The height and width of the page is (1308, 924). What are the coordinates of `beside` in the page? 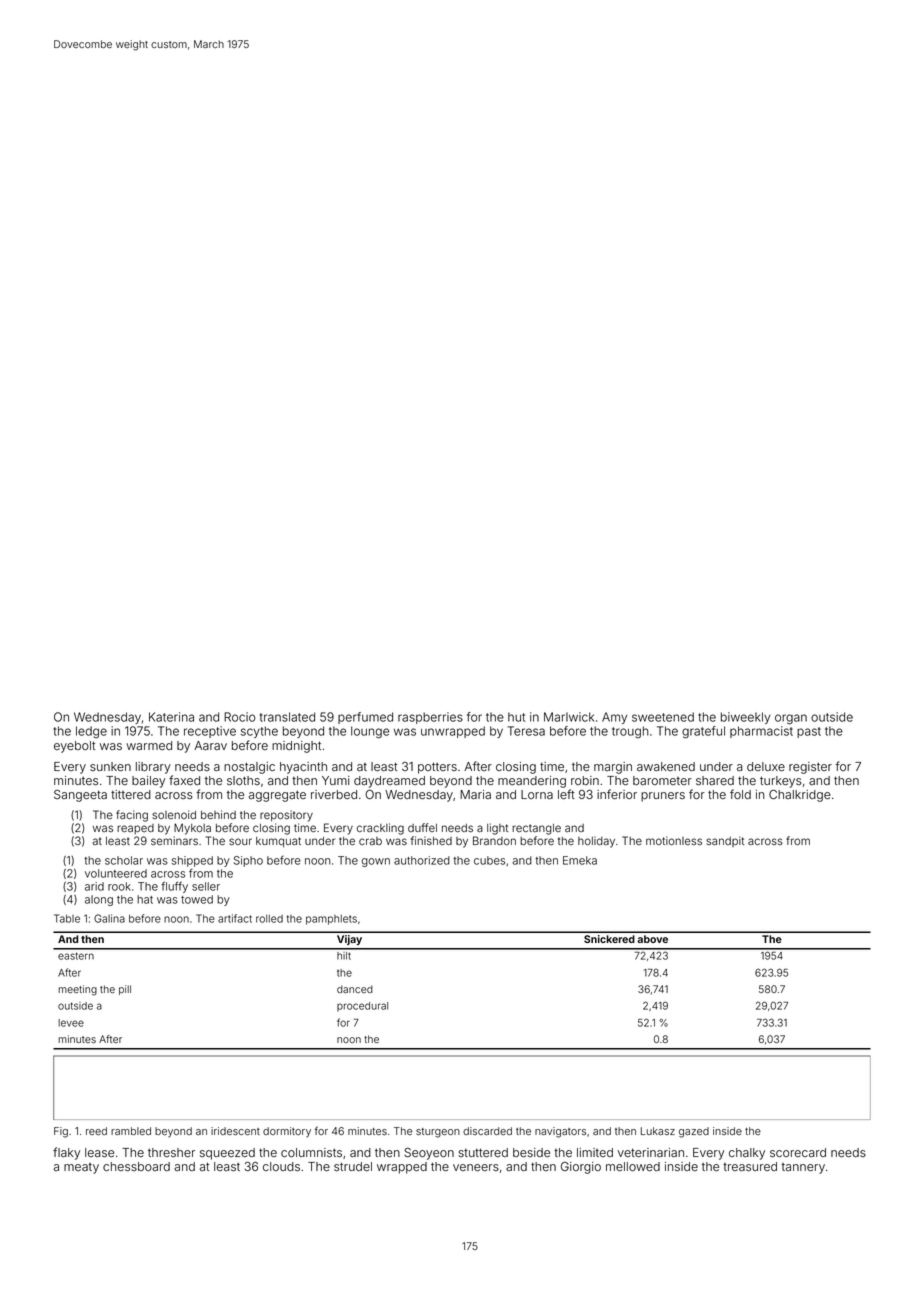 It's located at (531, 1152).
